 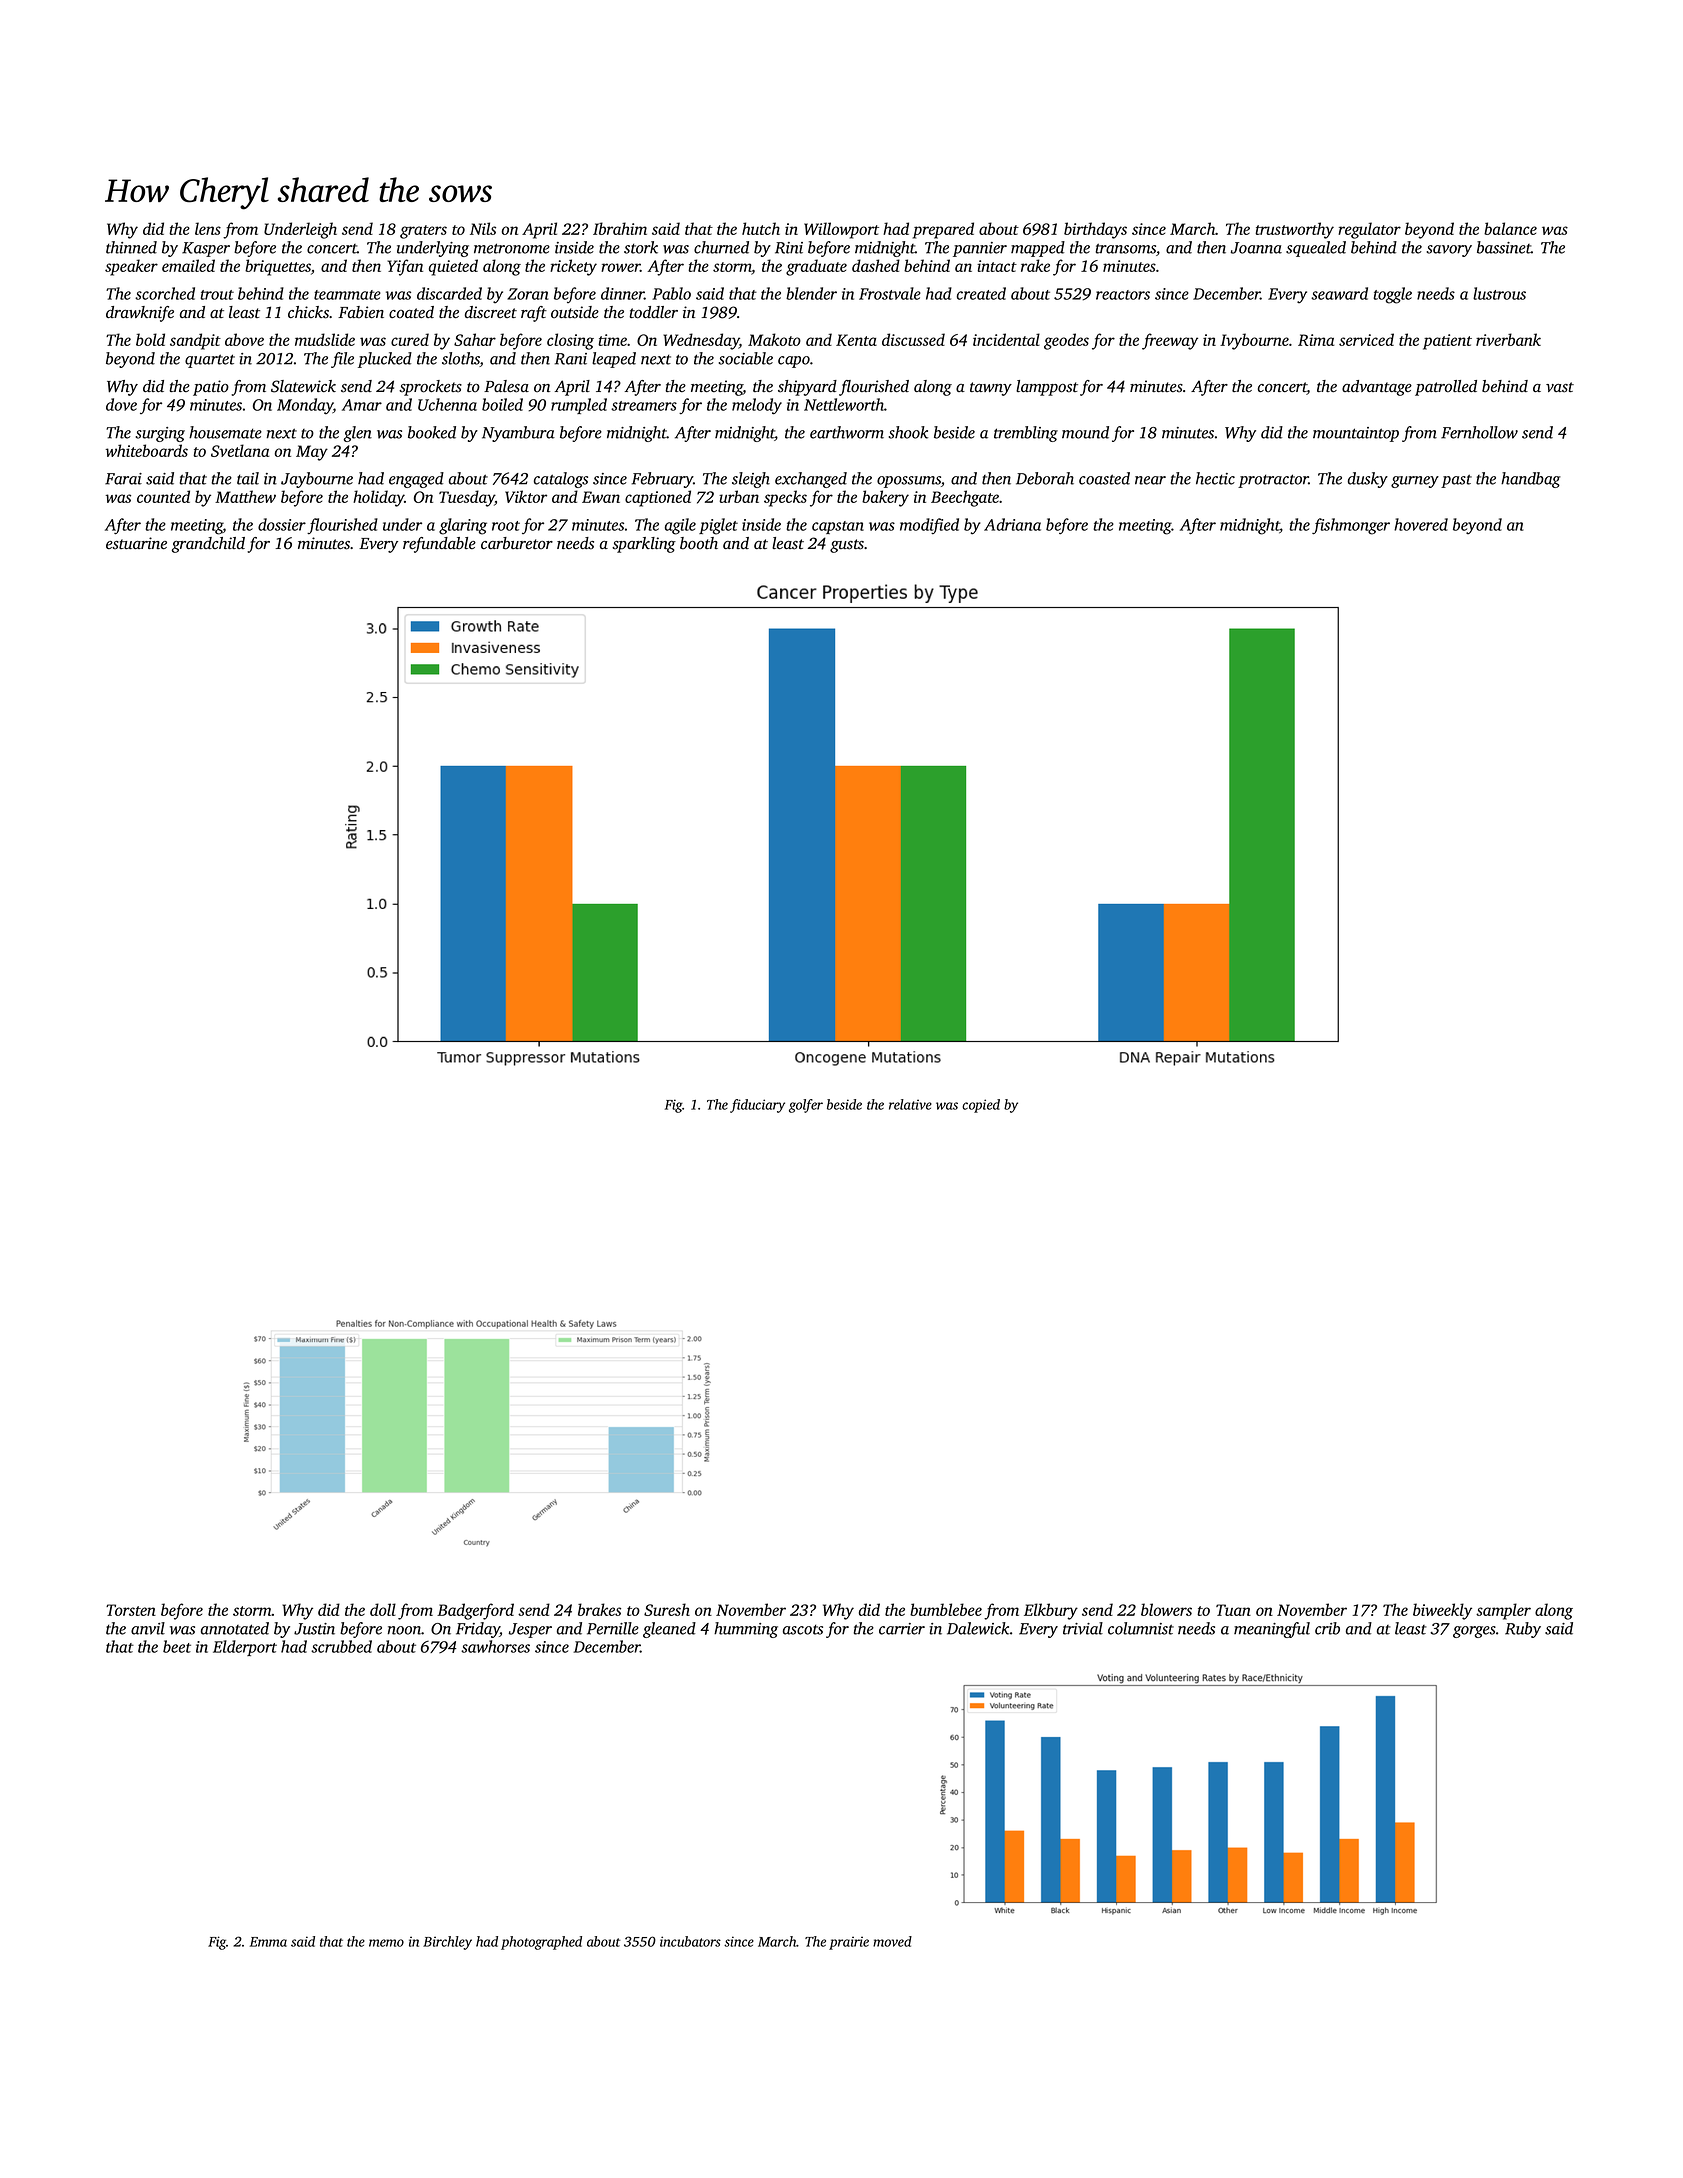 What do you see at coordinates (208, 545) in the document?
I see `grandchild` at bounding box center [208, 545].
